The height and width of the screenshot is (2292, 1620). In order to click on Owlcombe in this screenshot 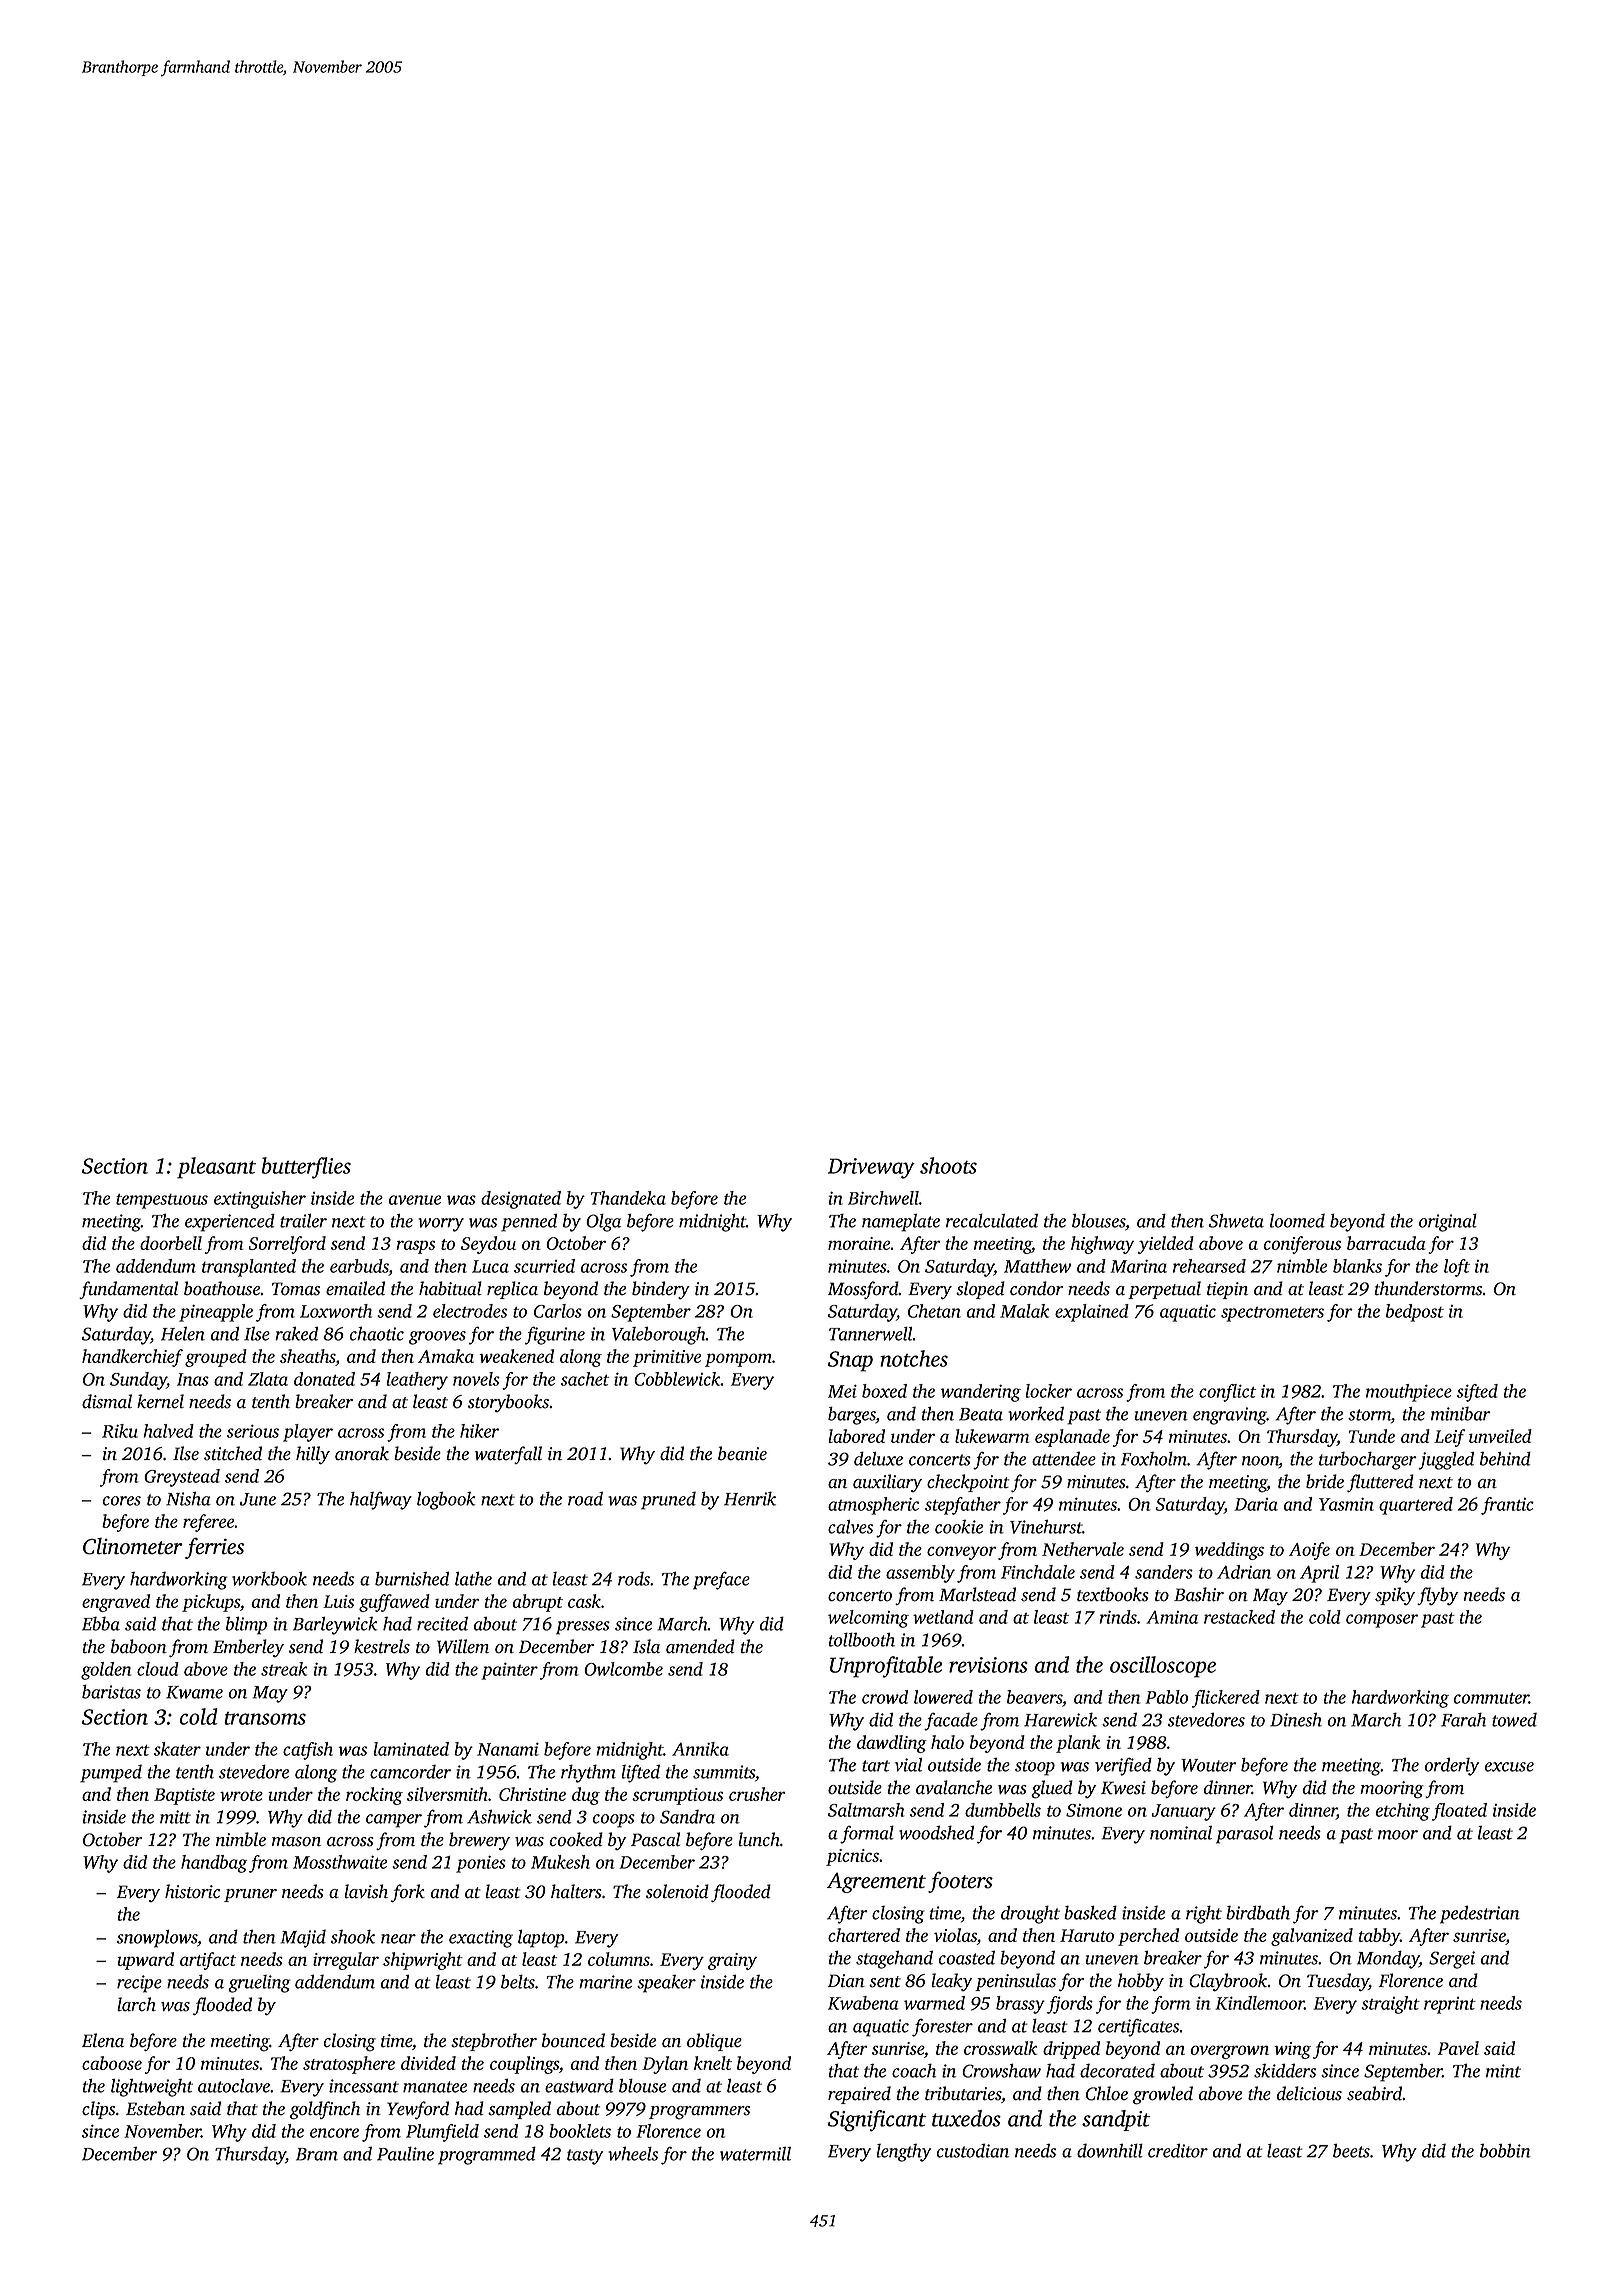, I will do `click(623, 1669)`.
